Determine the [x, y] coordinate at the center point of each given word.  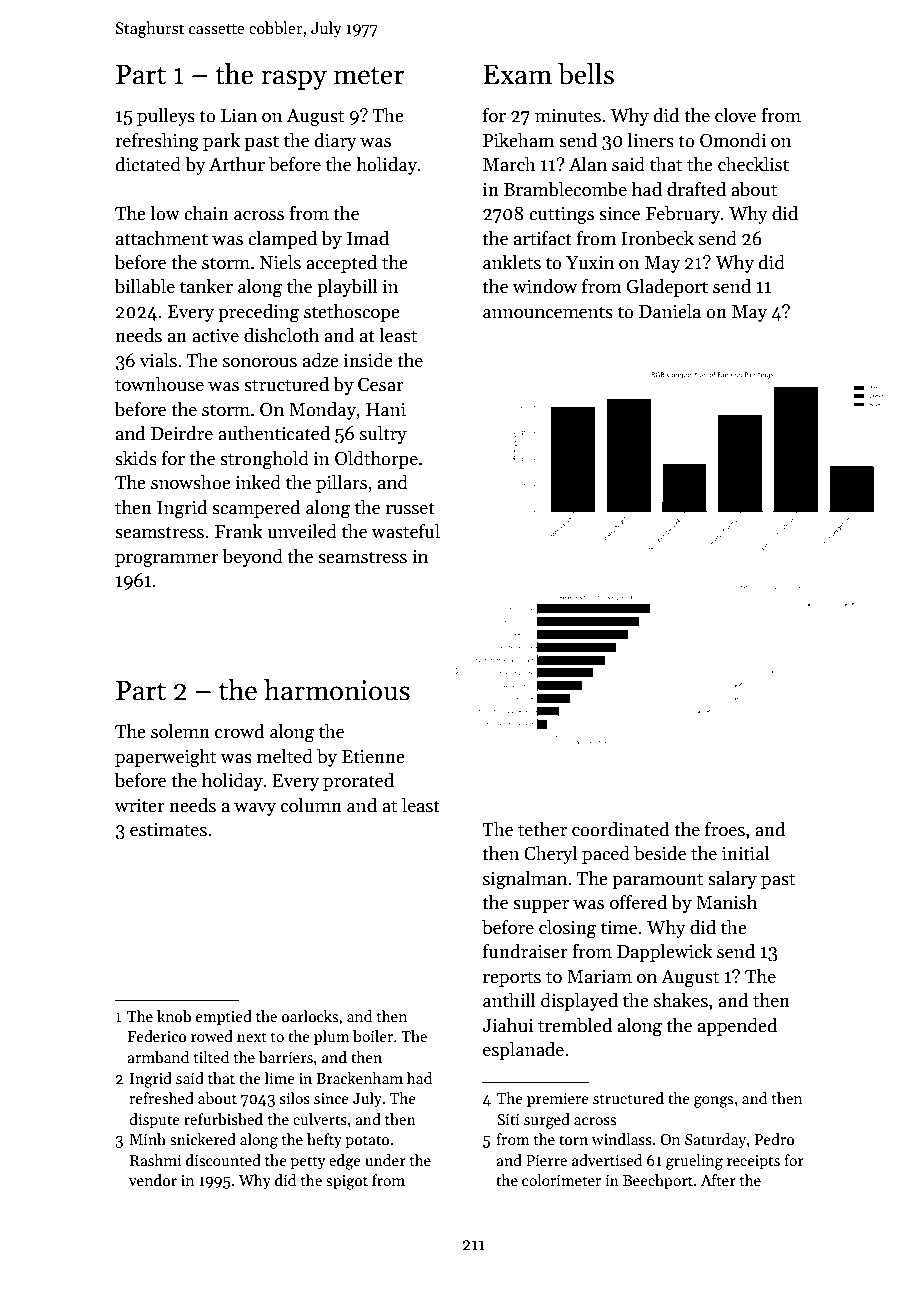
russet [410, 508]
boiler [373, 1036]
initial [746, 853]
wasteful [405, 531]
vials [158, 360]
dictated [148, 164]
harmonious [337, 690]
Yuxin [590, 263]
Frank [239, 531]
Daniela [670, 311]
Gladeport [667, 288]
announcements [548, 312]
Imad [368, 238]
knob [174, 1016]
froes [725, 829]
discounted [223, 1160]
